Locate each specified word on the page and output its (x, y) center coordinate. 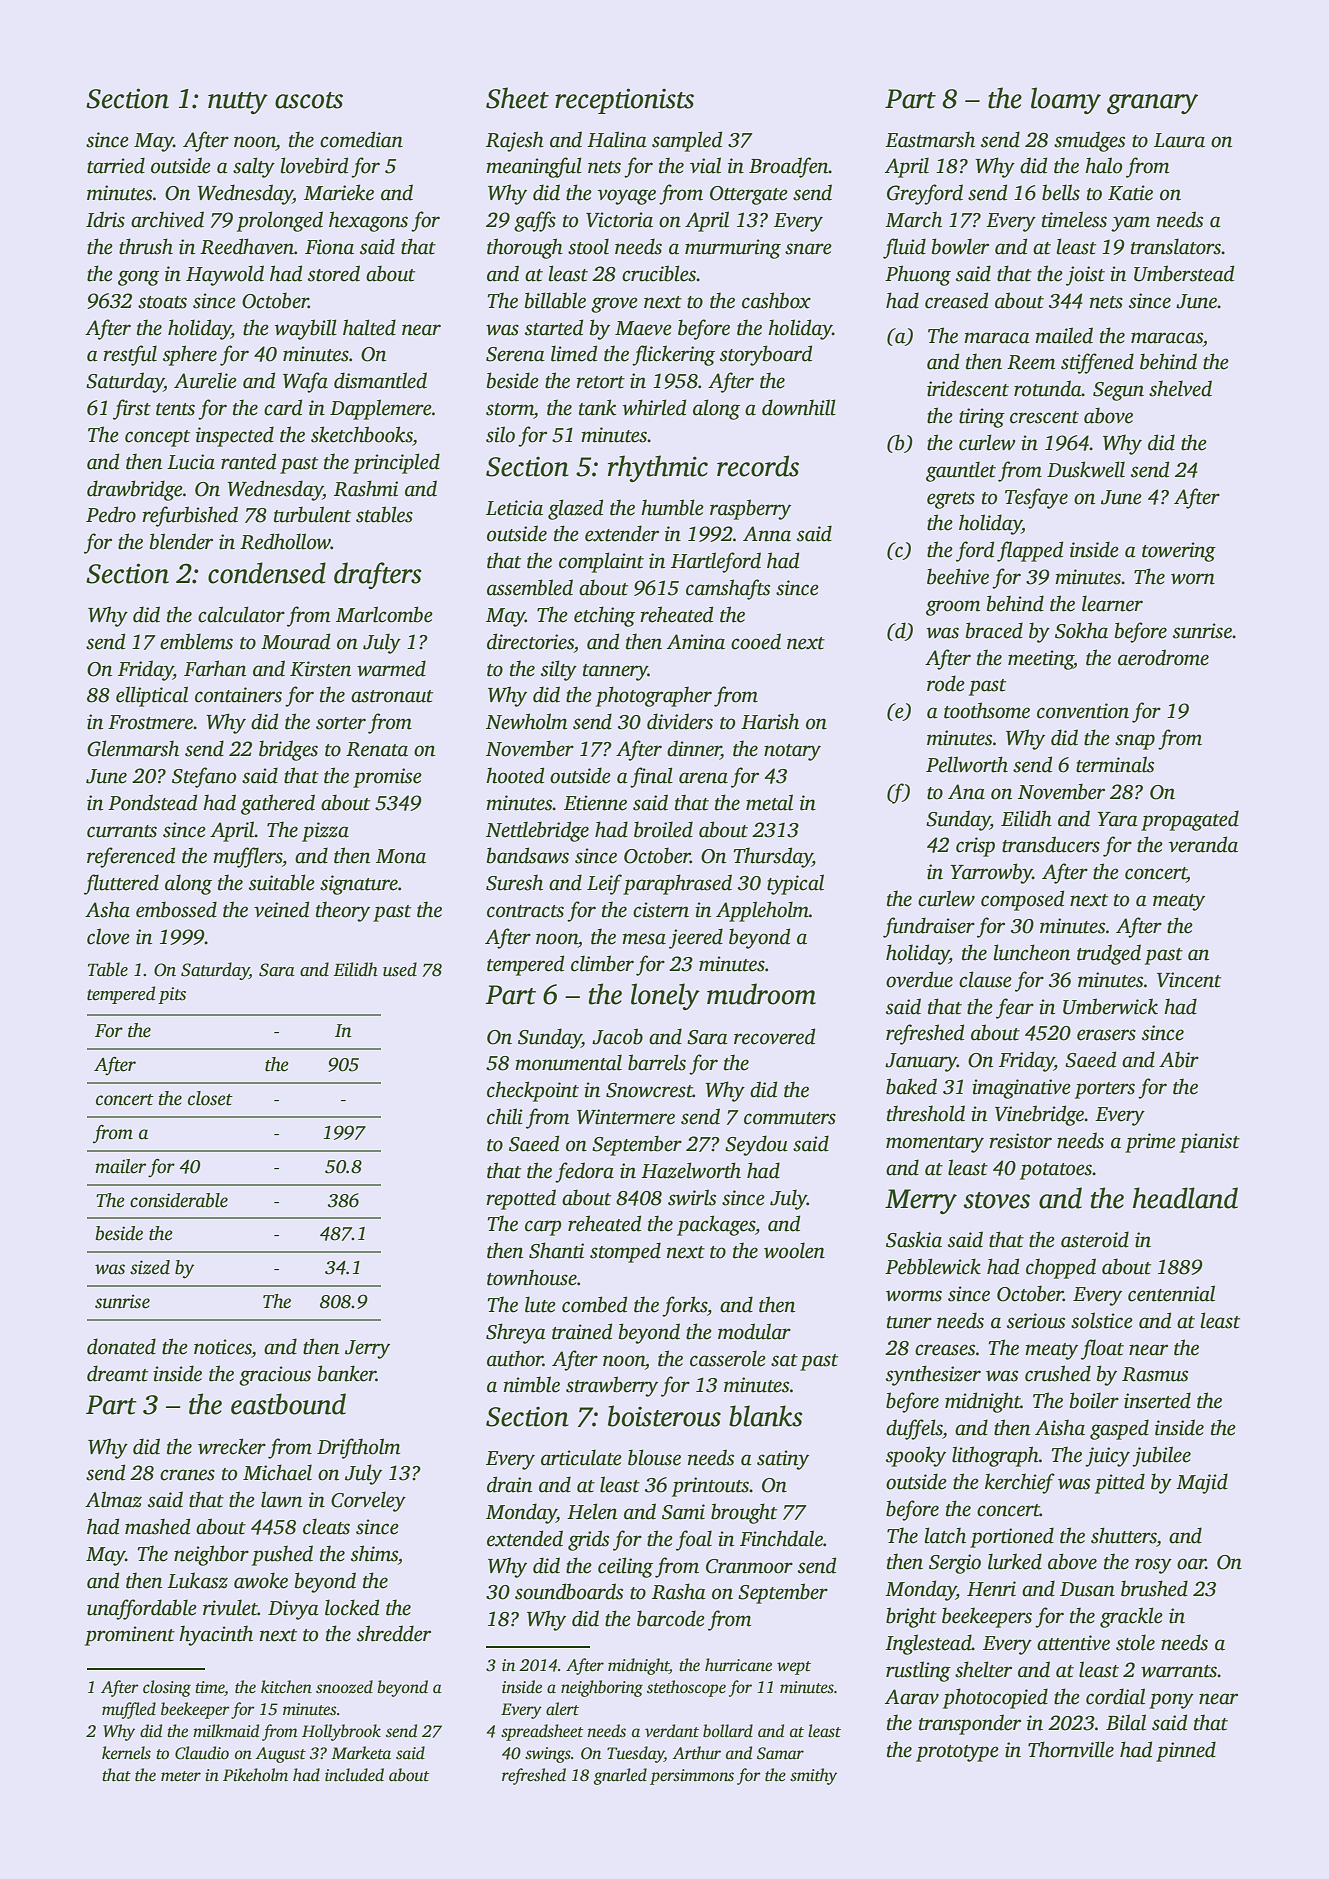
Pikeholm (255, 1775)
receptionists (624, 101)
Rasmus (1155, 1374)
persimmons (692, 1777)
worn (1193, 579)
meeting (1041, 660)
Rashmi (366, 488)
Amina (696, 642)
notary (792, 752)
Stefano (204, 777)
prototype (957, 1753)
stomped (625, 1252)
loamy (1066, 100)
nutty (238, 103)
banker (347, 1373)
